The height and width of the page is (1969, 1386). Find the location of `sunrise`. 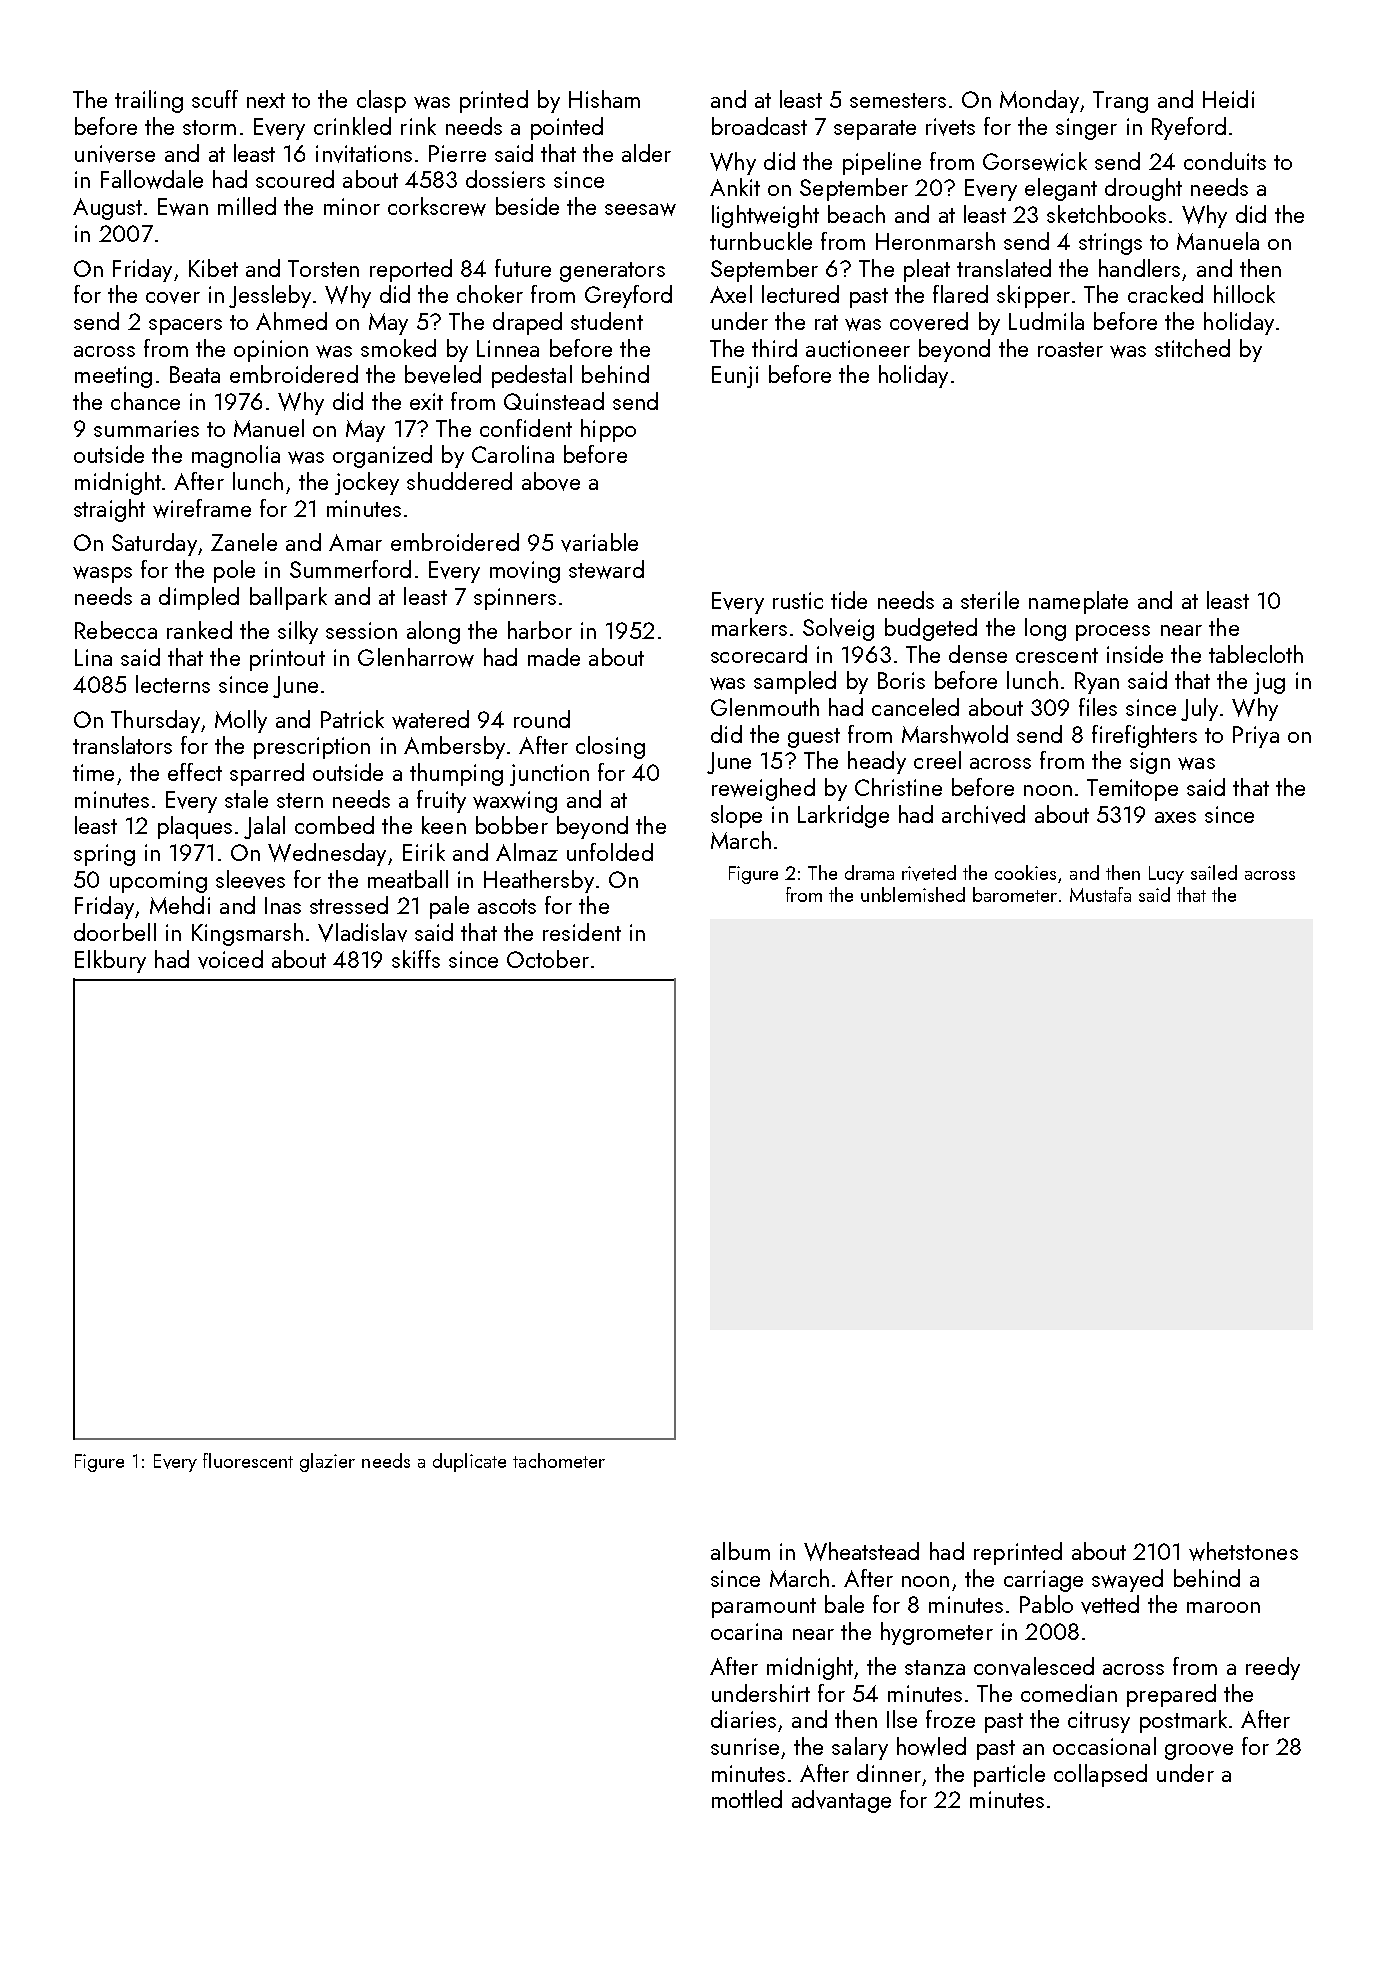

sunrise is located at coordinates (745, 1746).
